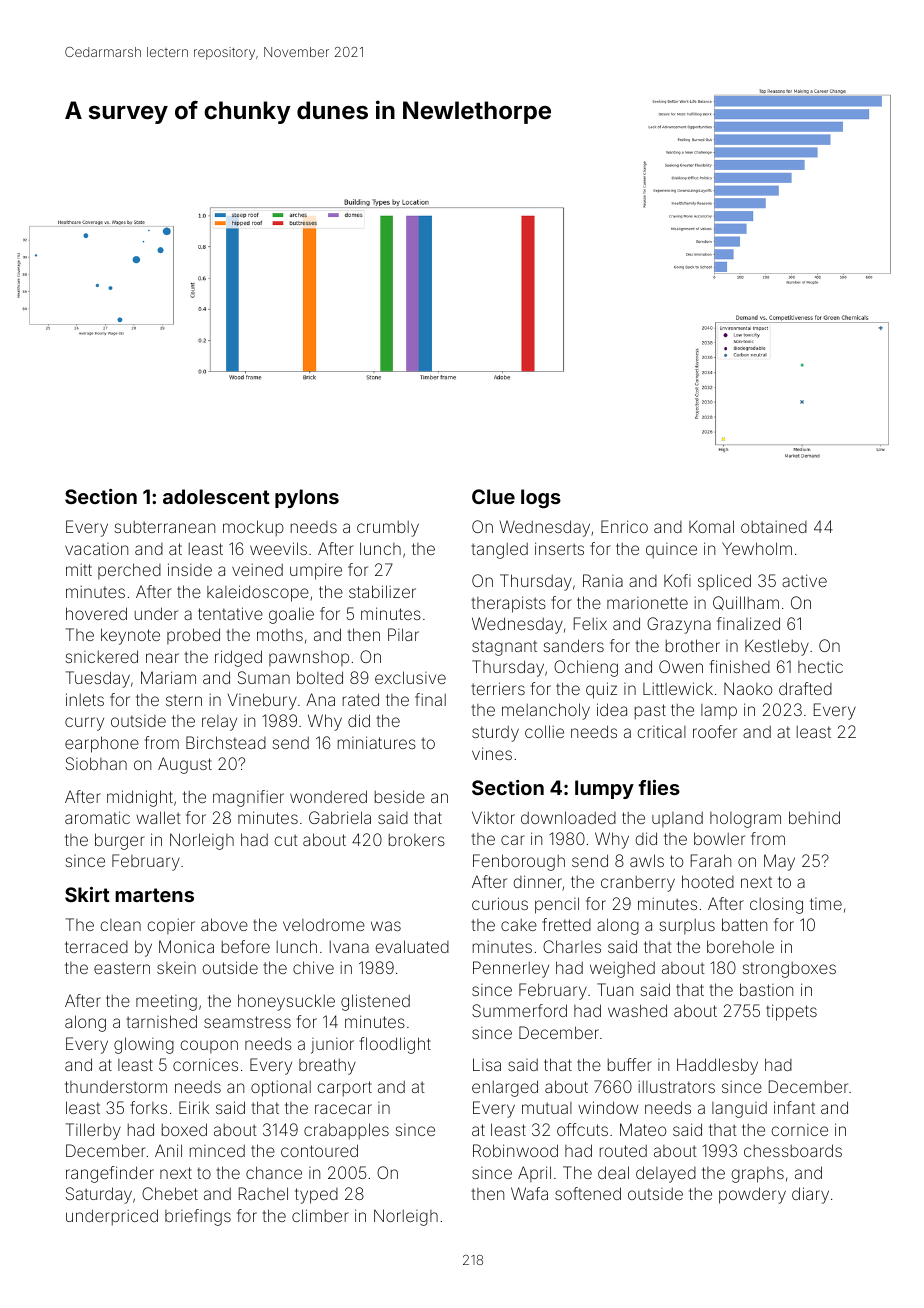  Describe the element at coordinates (711, 526) in the page. I see `Komal` at that location.
